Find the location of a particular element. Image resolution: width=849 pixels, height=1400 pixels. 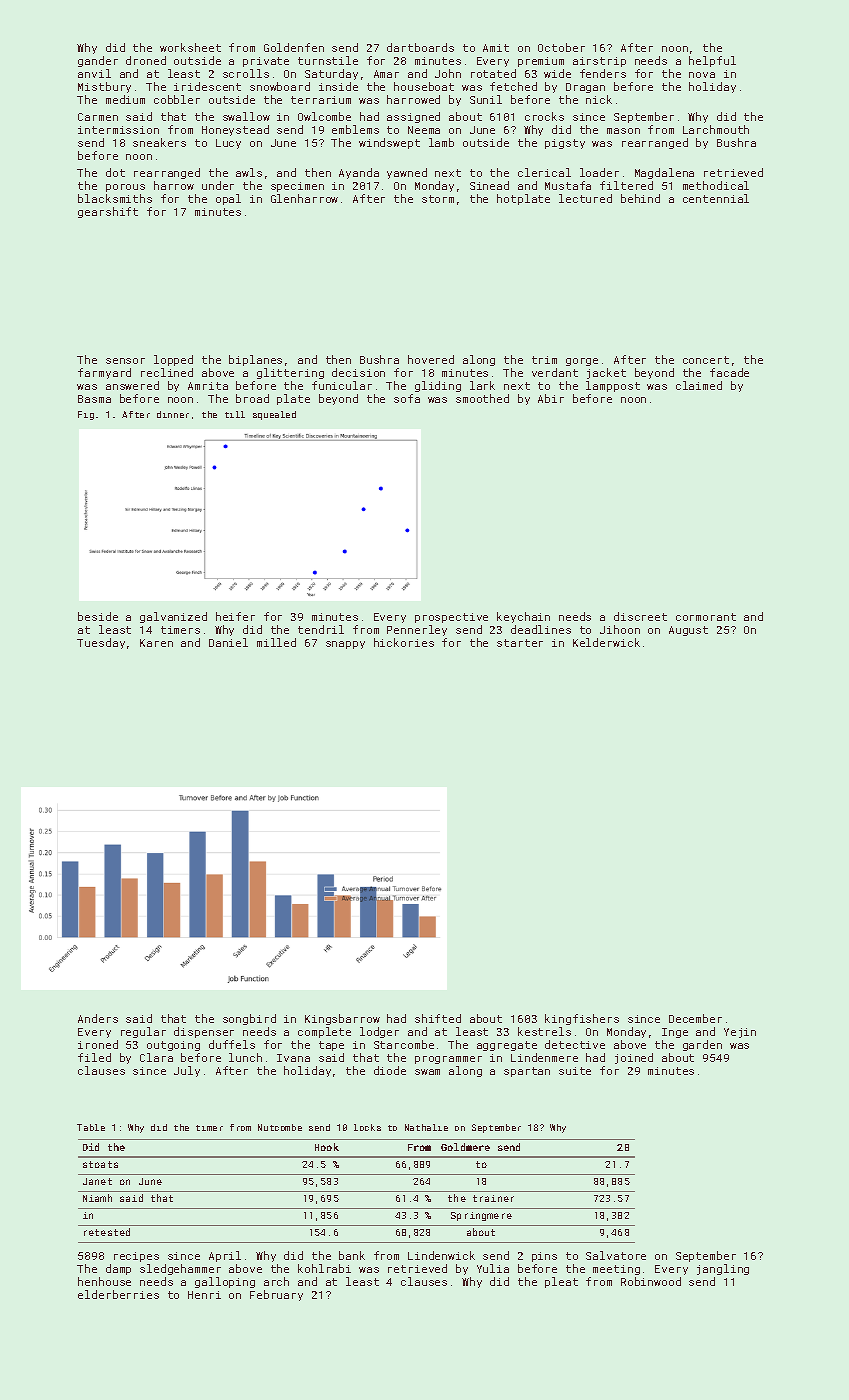

Kelderwick is located at coordinates (606, 642).
